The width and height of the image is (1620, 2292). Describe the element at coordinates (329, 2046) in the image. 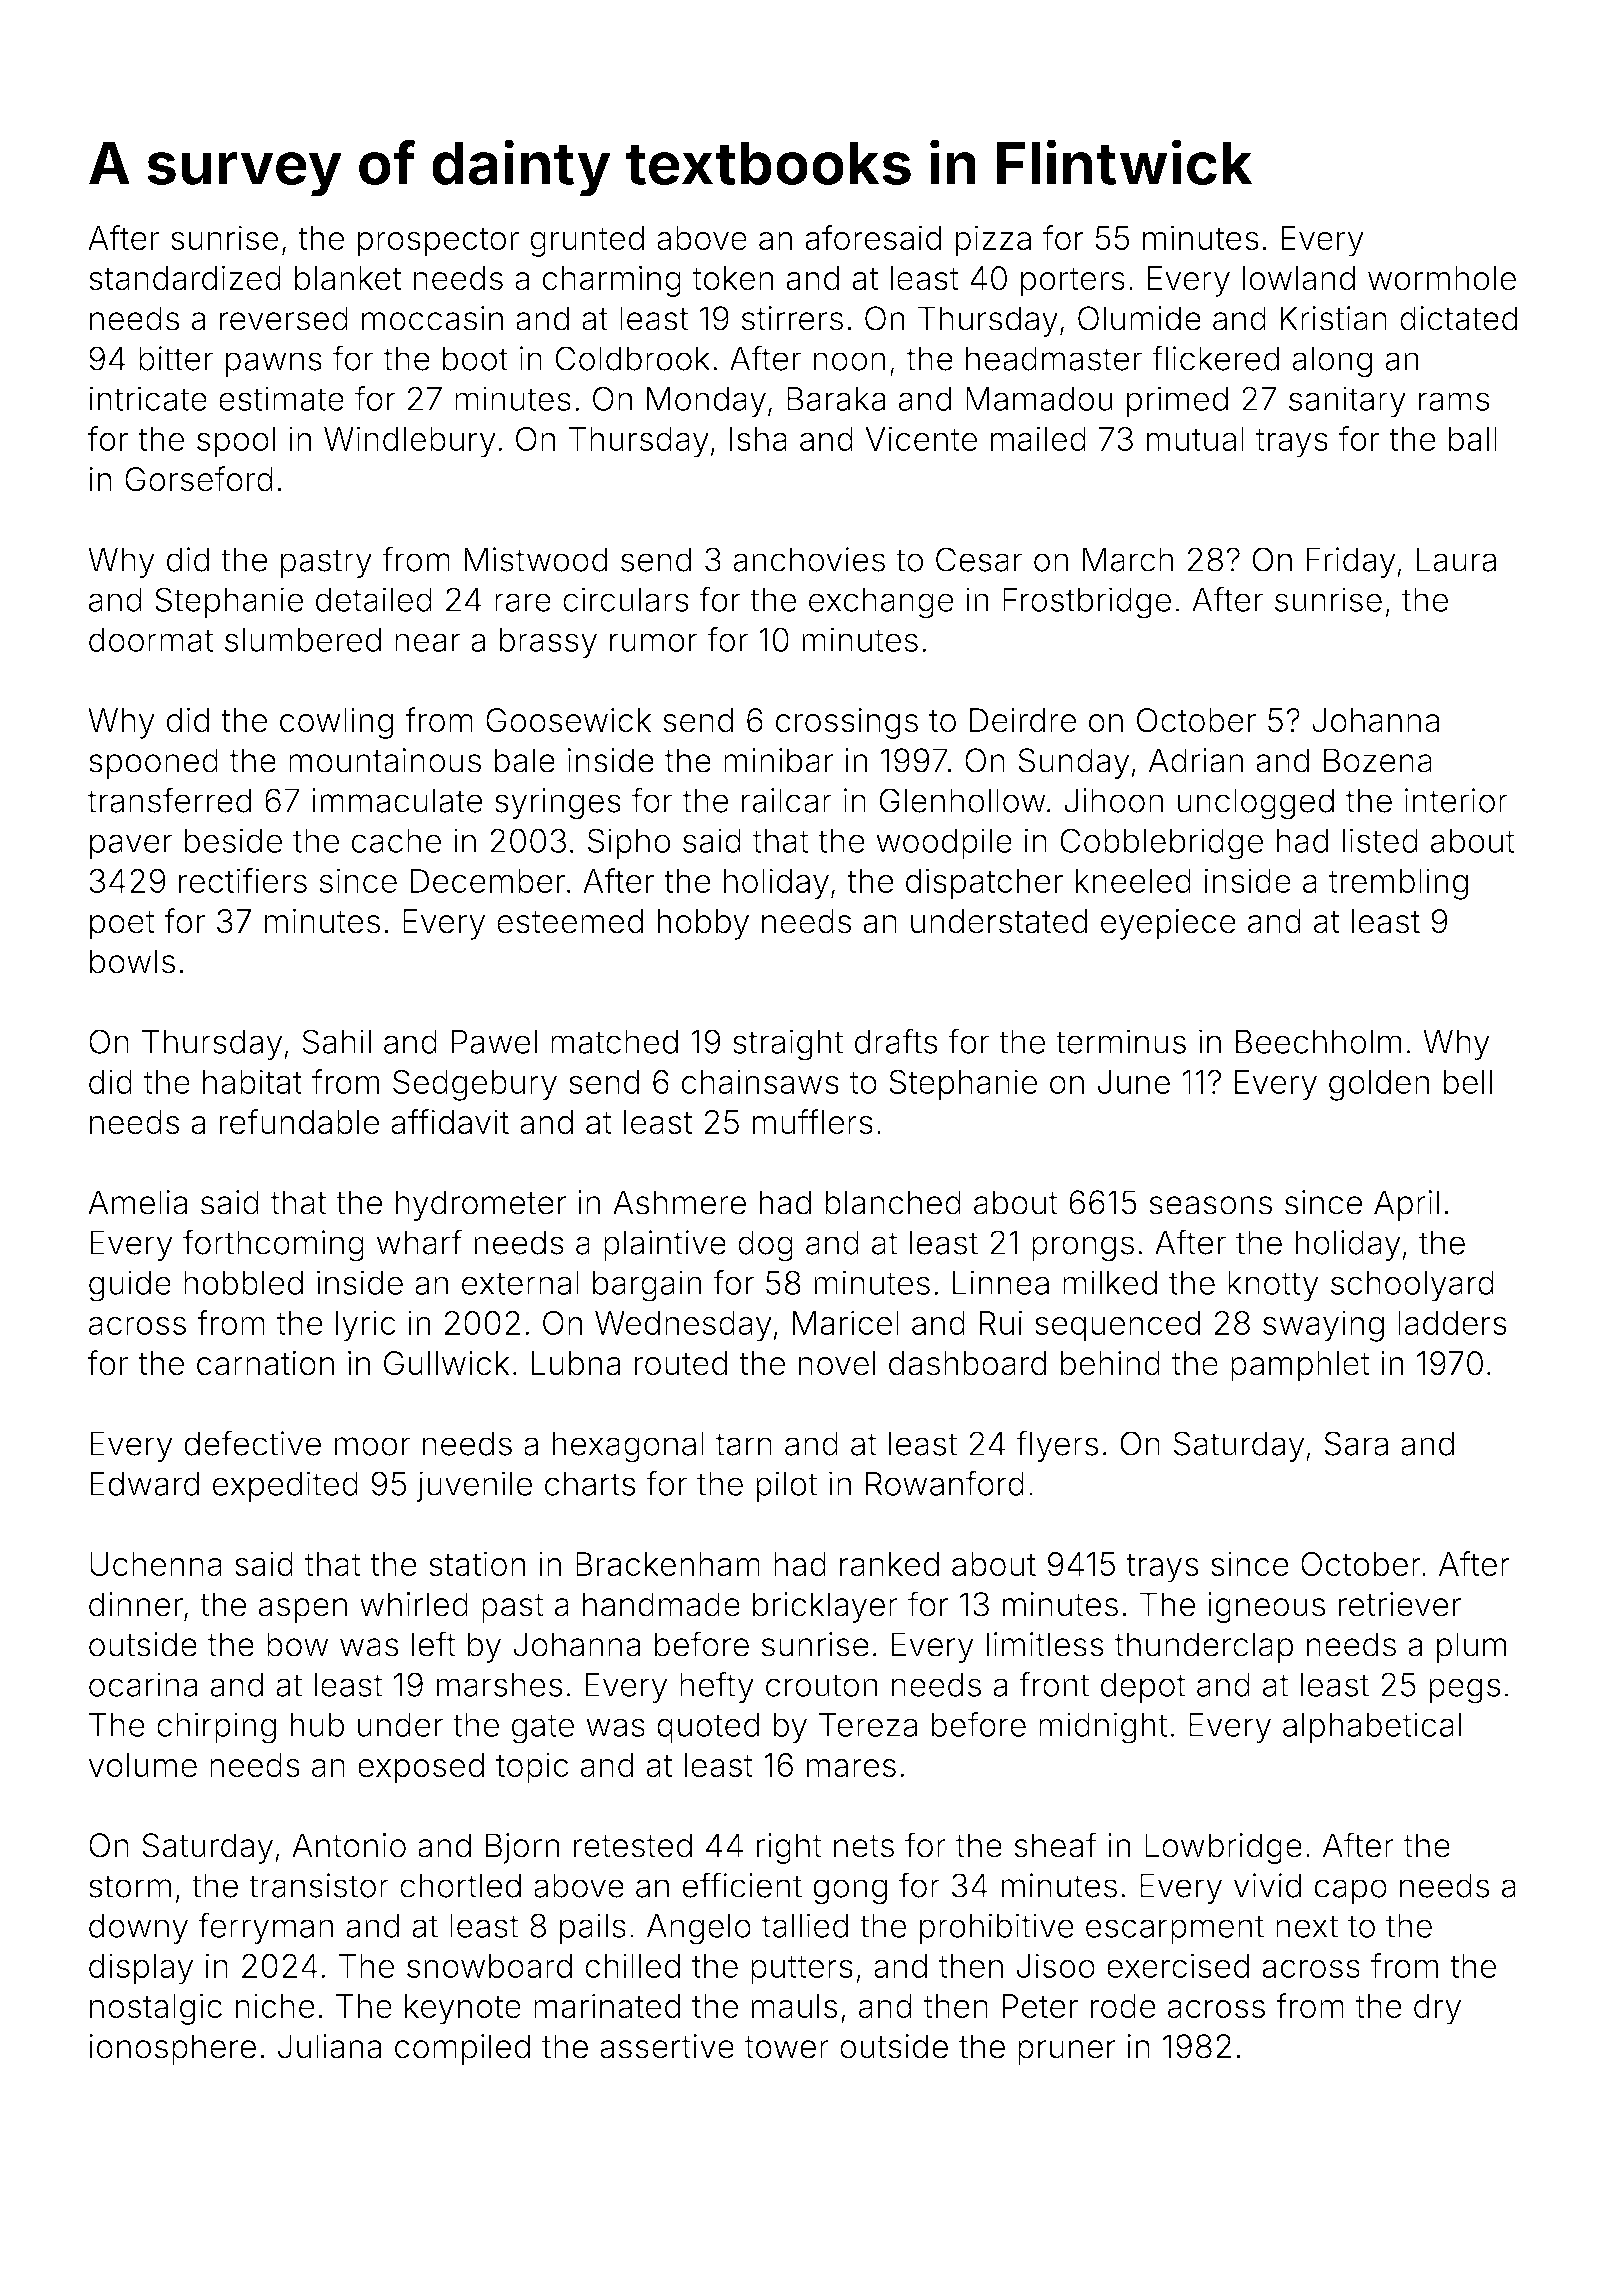

I see `Juliana` at that location.
